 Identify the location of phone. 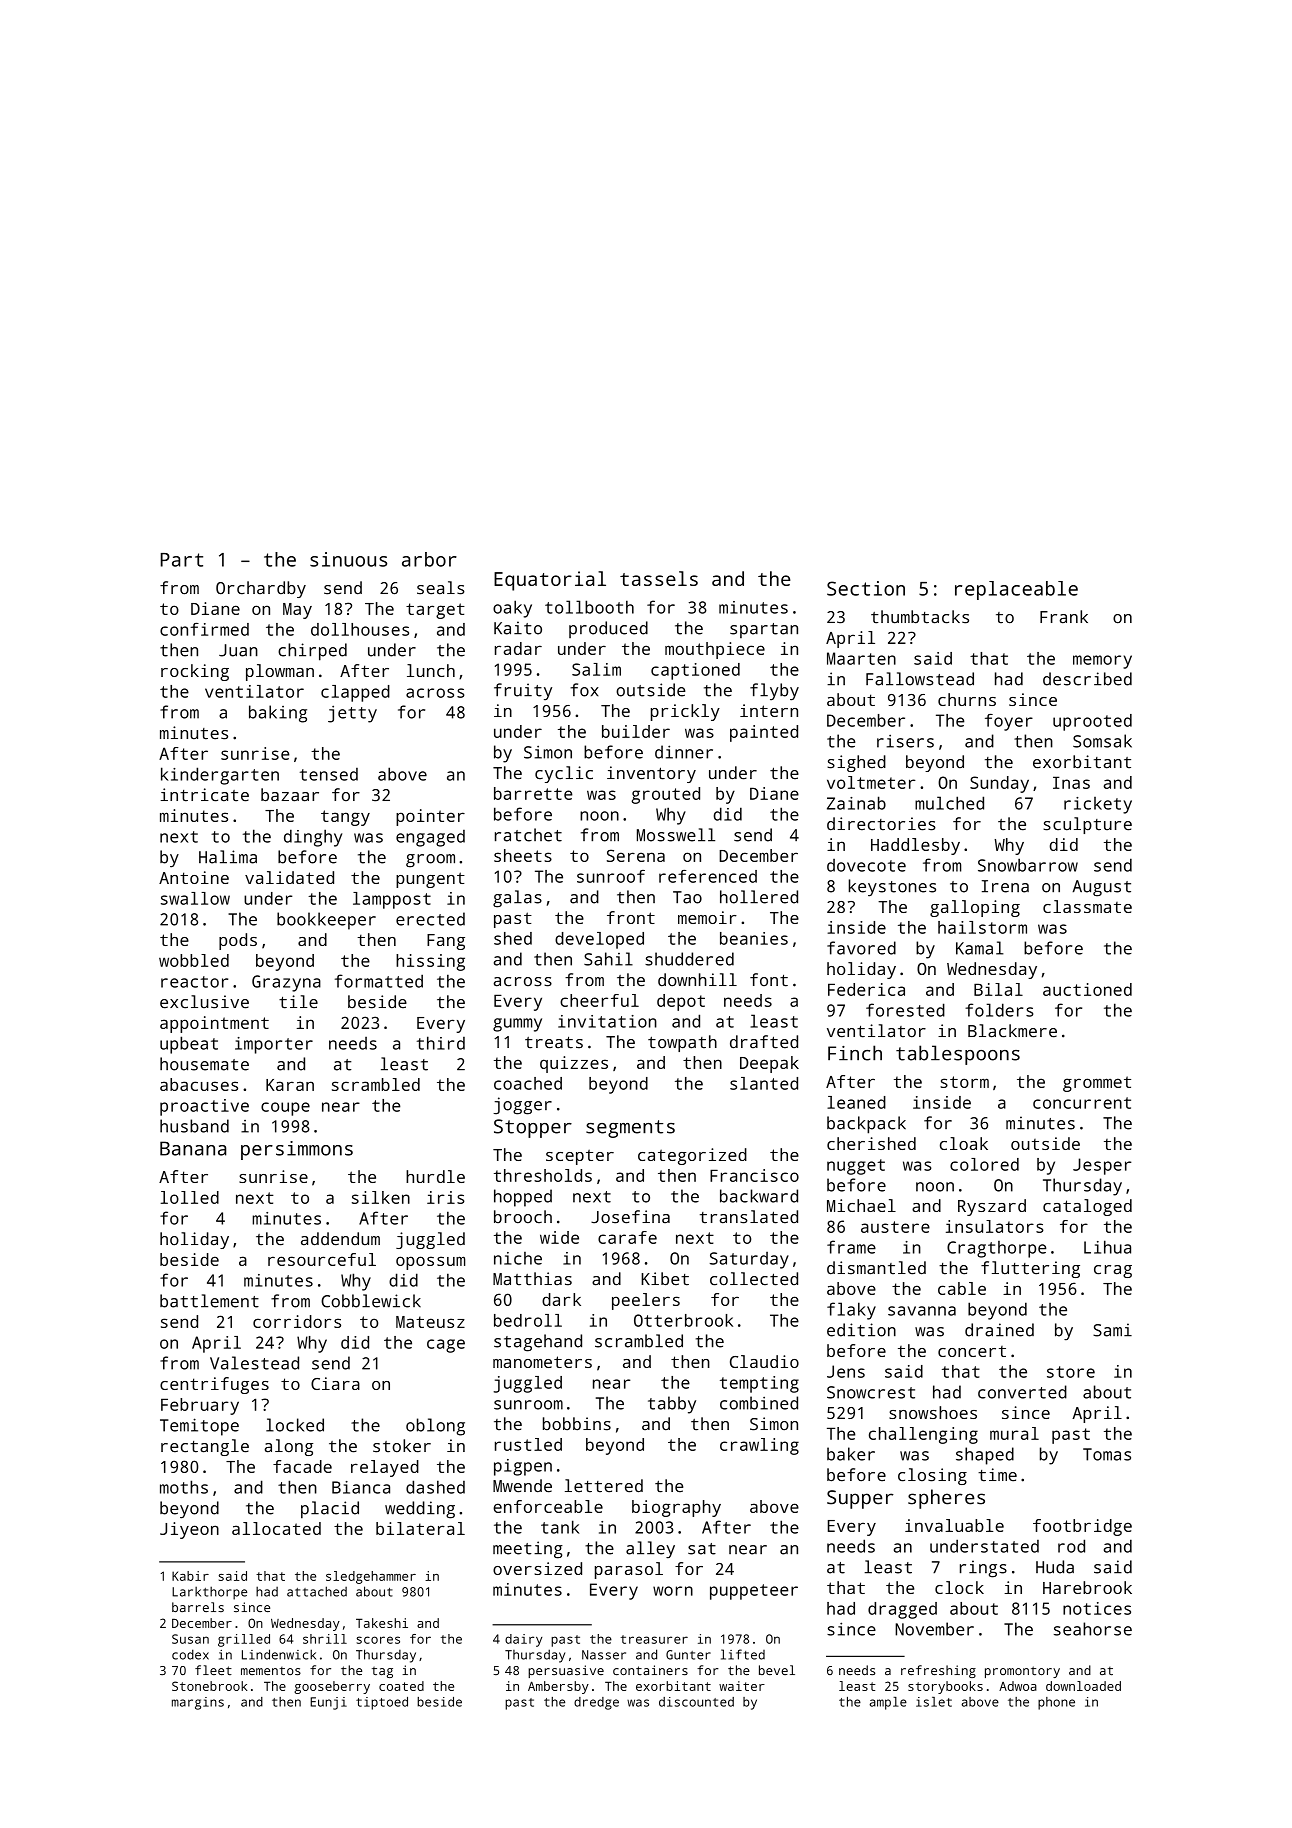
(1056, 1703).
